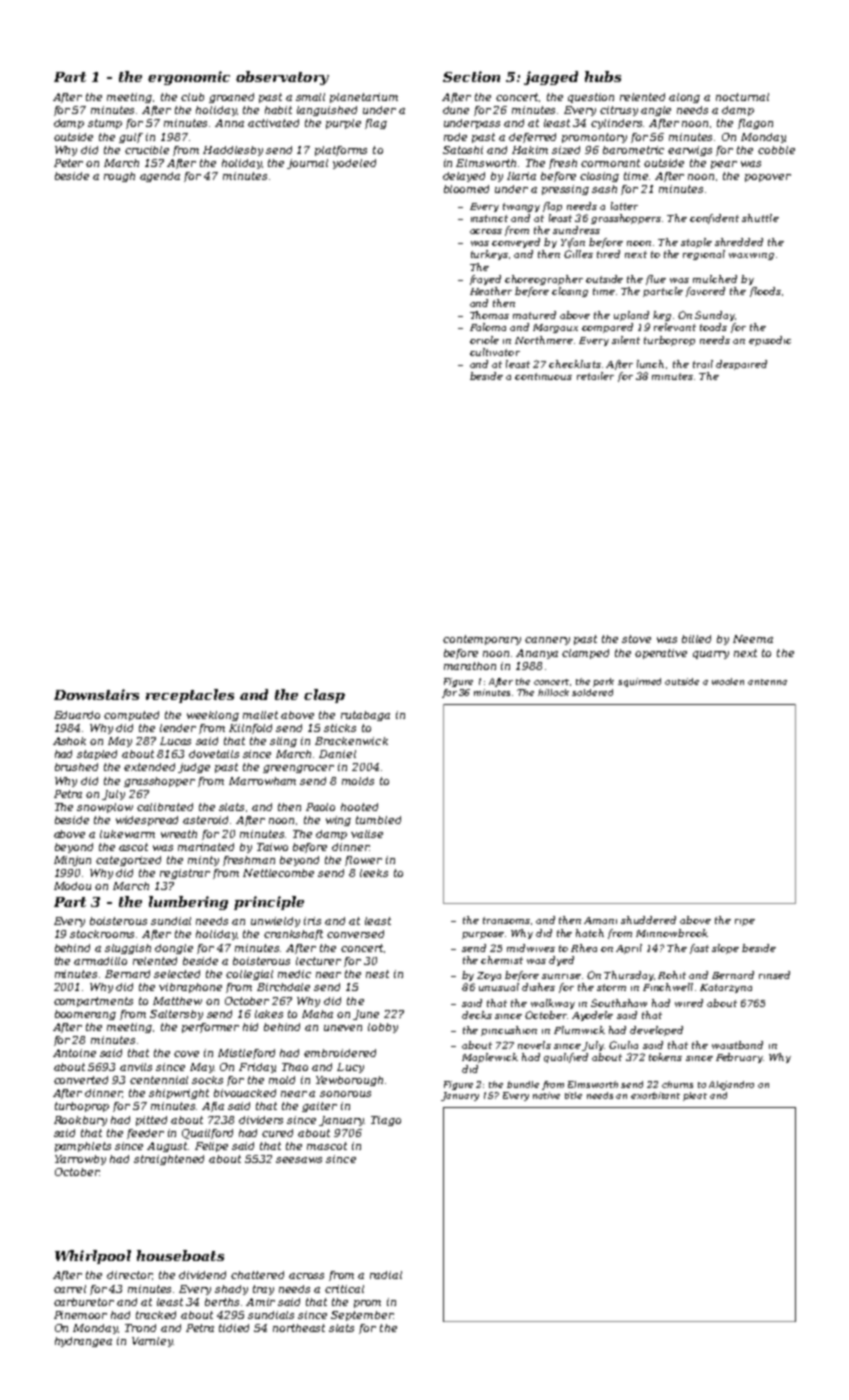 This screenshot has width=849, height=1400. Describe the element at coordinates (105, 124) in the screenshot. I see `stump` at that location.
